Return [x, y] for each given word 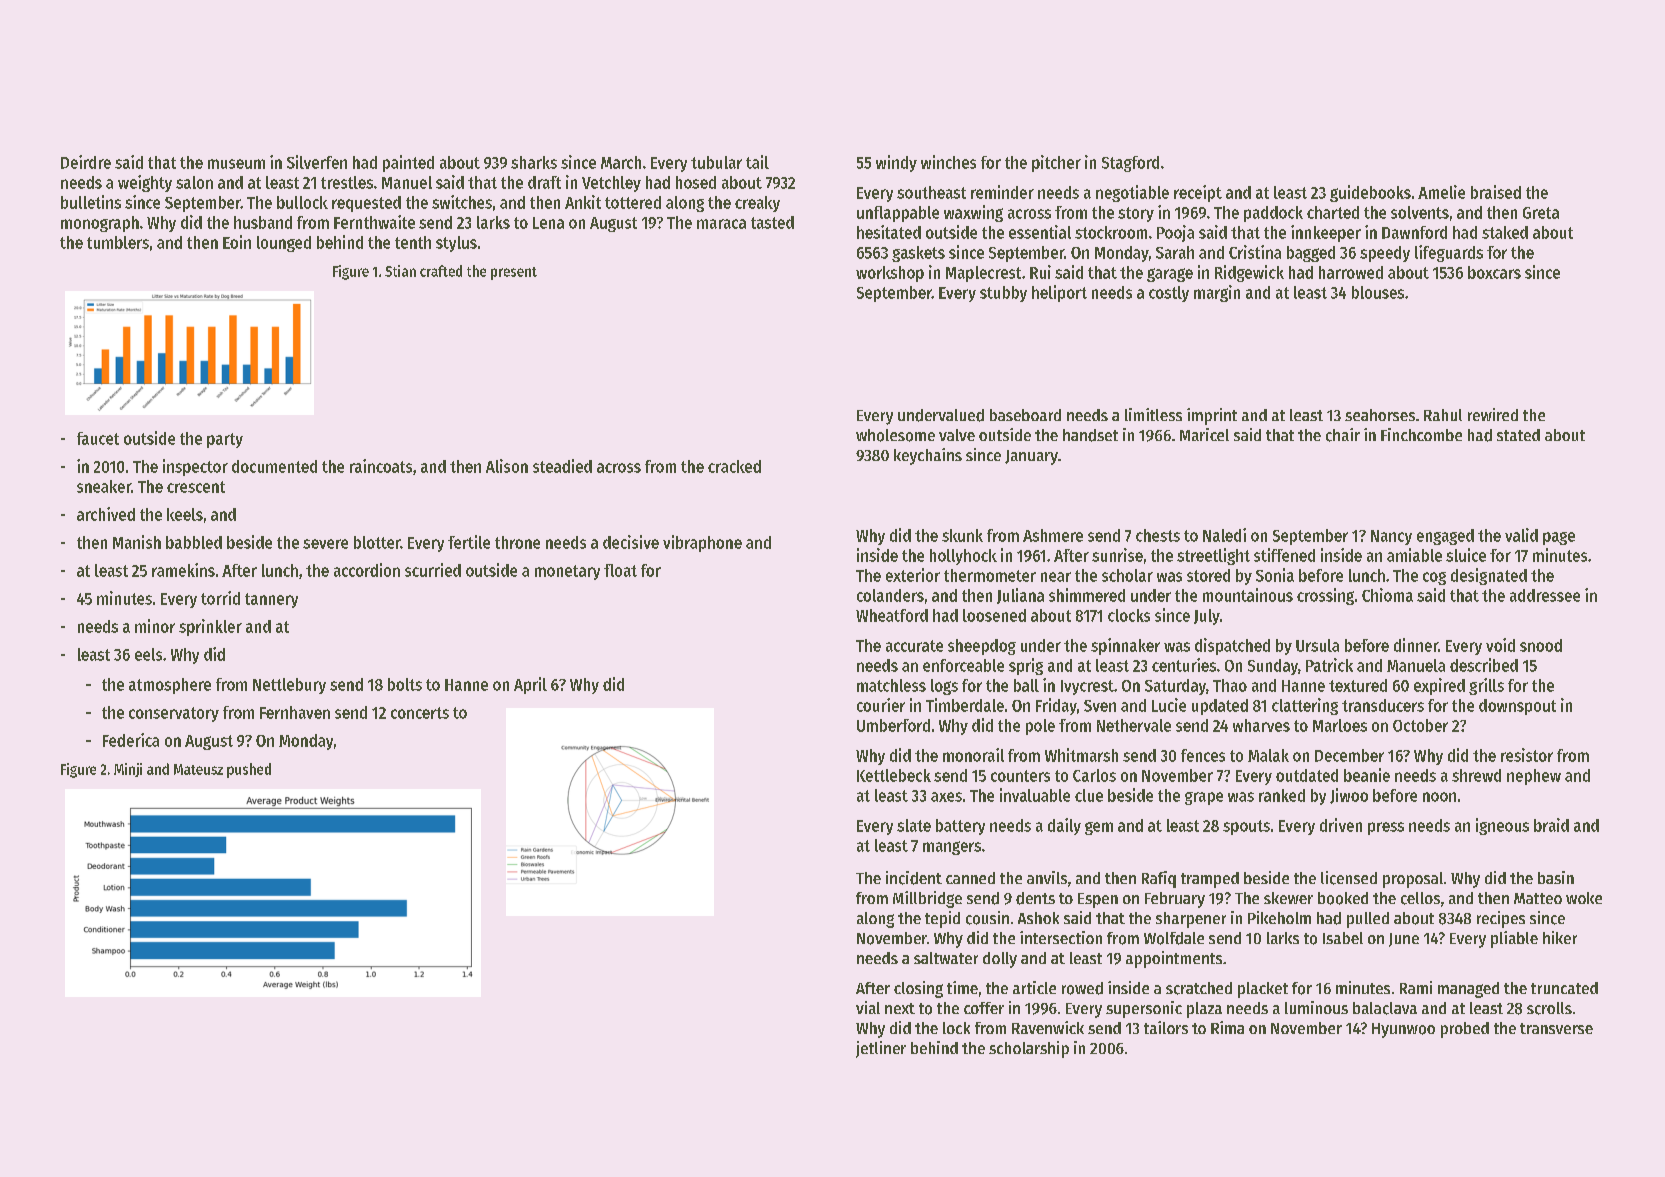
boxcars [1494, 272]
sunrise [1117, 555]
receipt [1198, 193]
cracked [734, 466]
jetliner [881, 1049]
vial [868, 1007]
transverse [1556, 1028]
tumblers [118, 242]
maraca [721, 224]
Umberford [893, 725]
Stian [400, 271]
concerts [420, 713]
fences [1203, 755]
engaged [1445, 537]
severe [325, 544]
